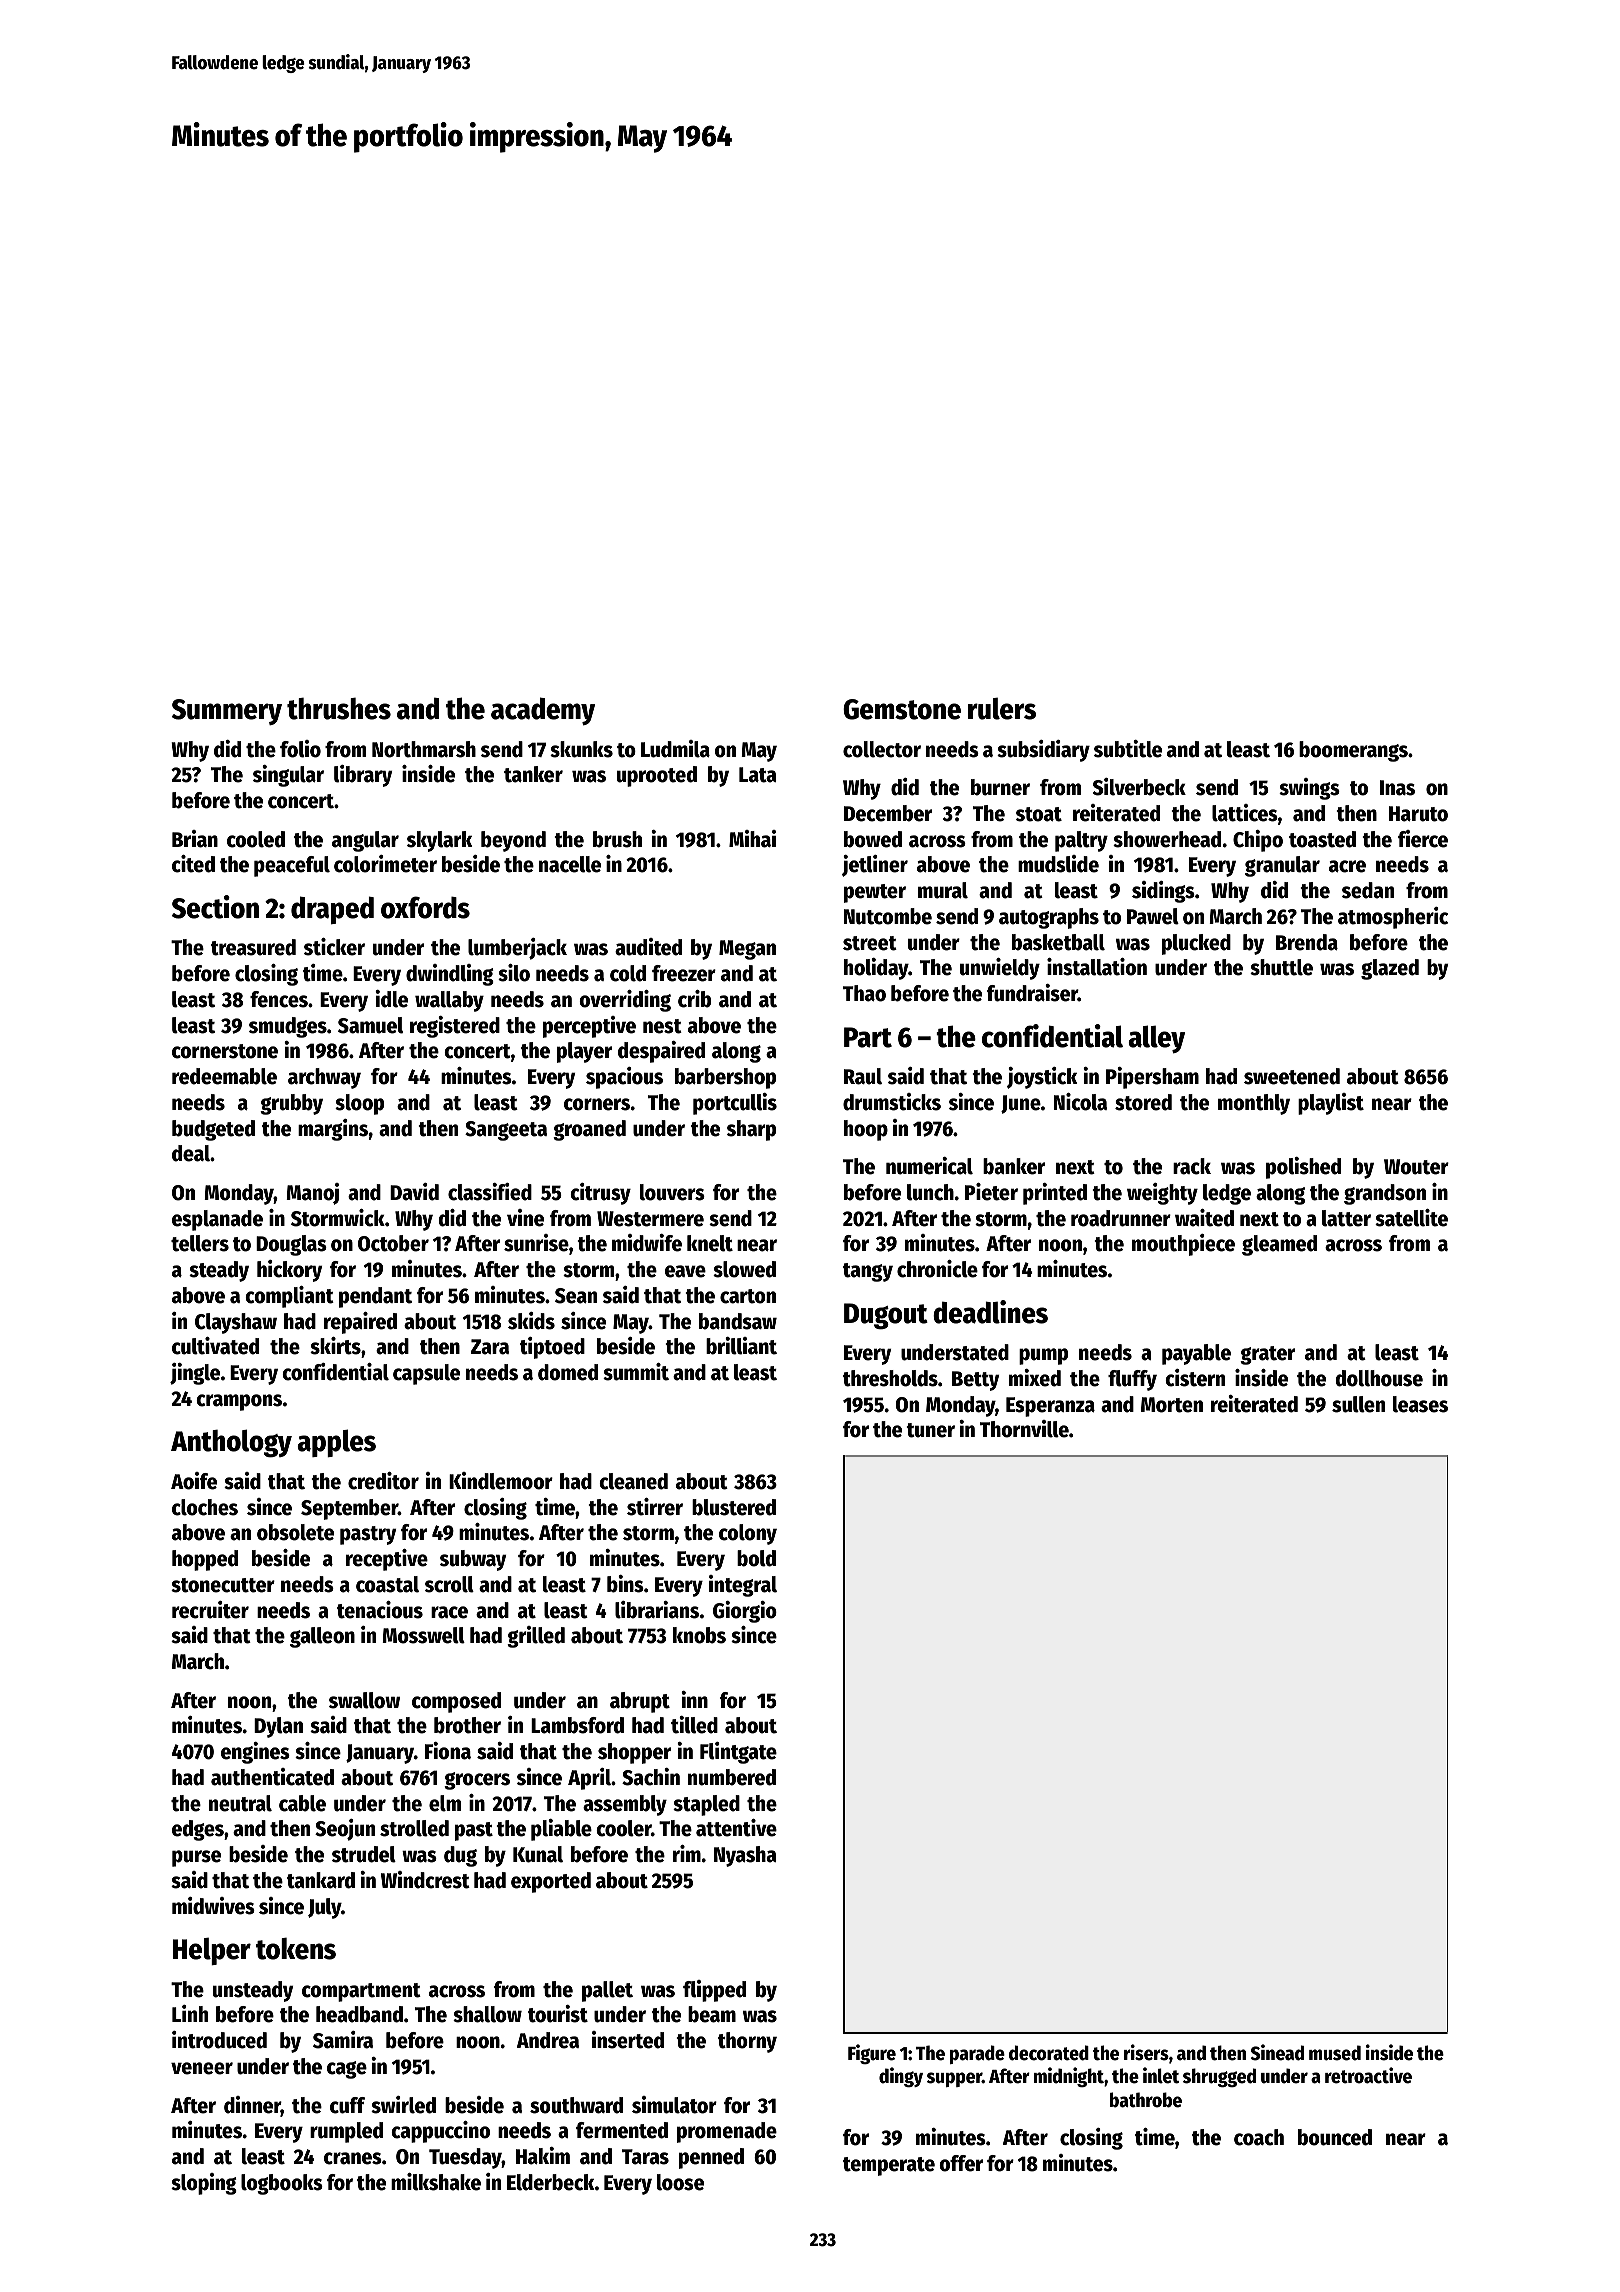  I want to click on Mihai, so click(752, 839).
